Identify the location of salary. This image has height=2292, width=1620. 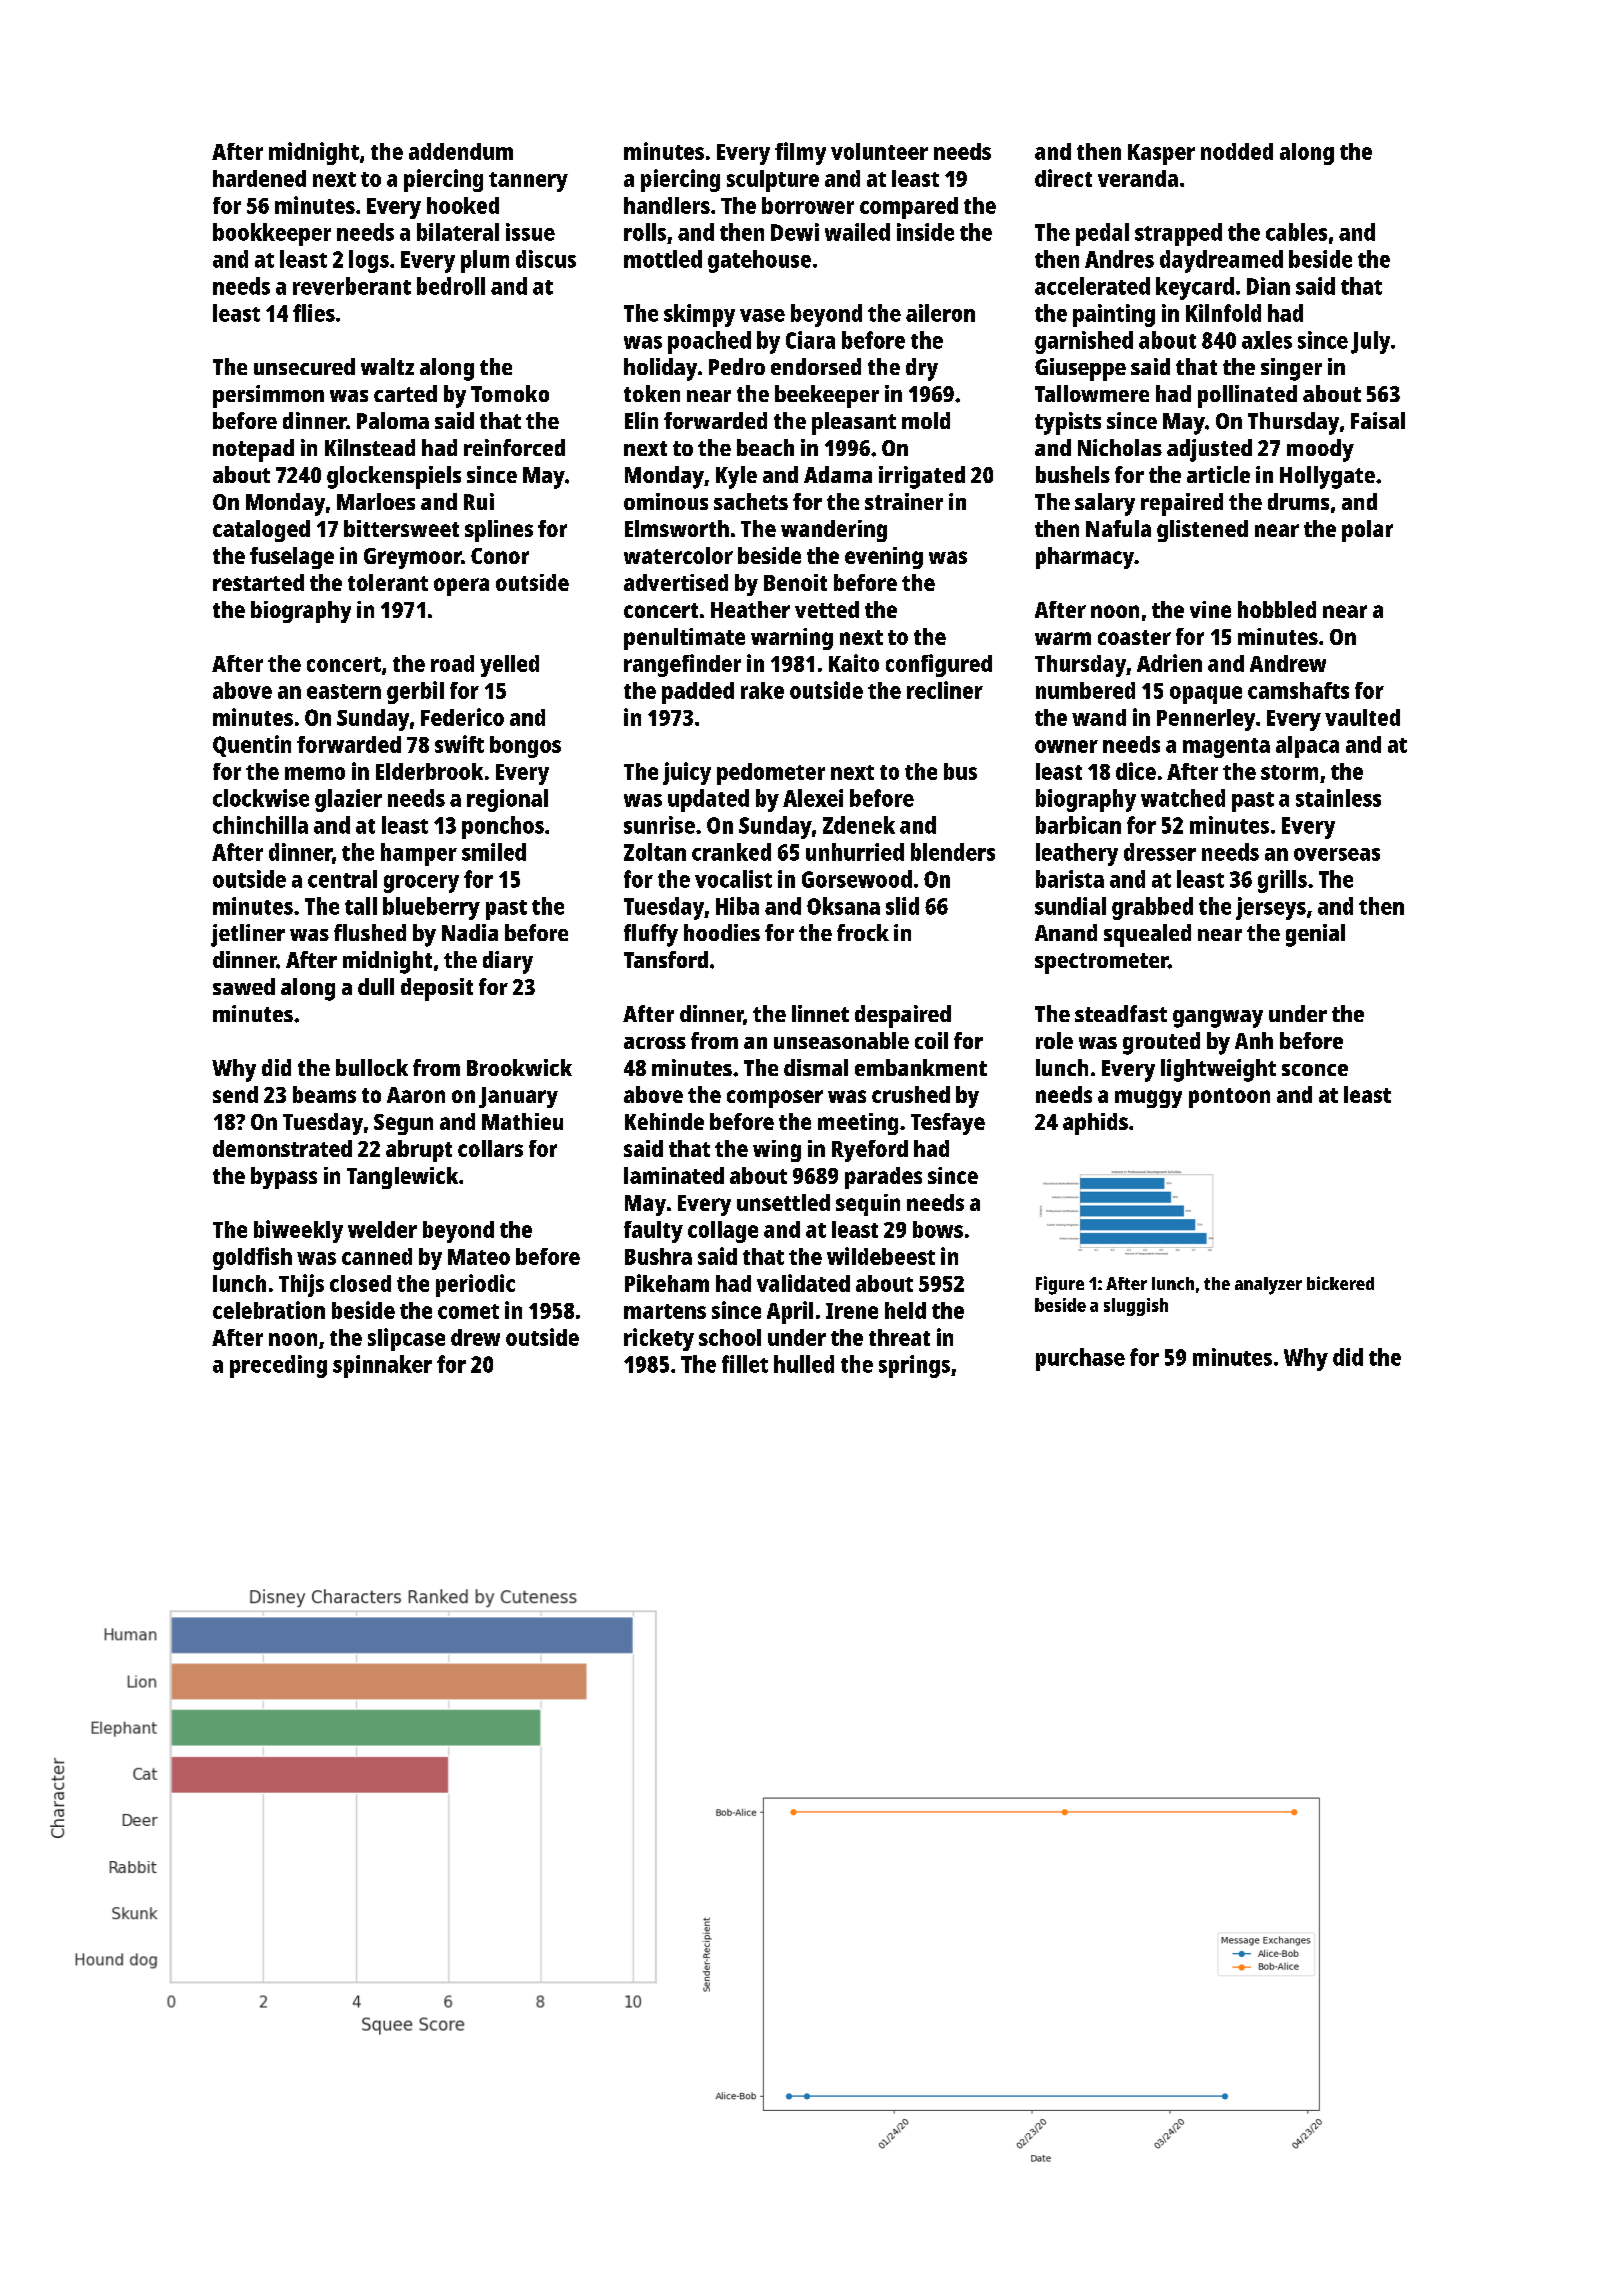
(1105, 504).
